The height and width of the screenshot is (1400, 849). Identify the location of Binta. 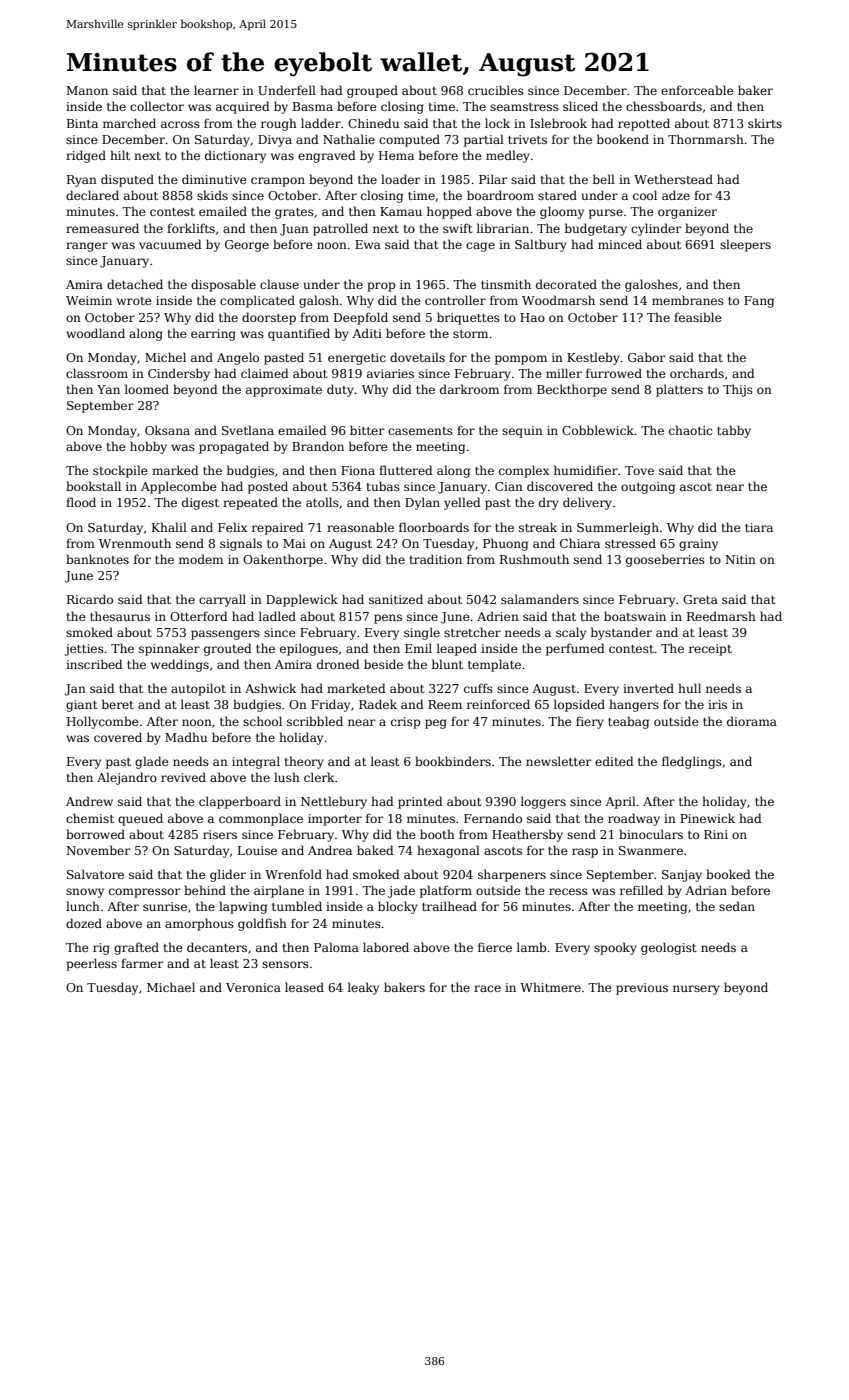
(82, 123).
